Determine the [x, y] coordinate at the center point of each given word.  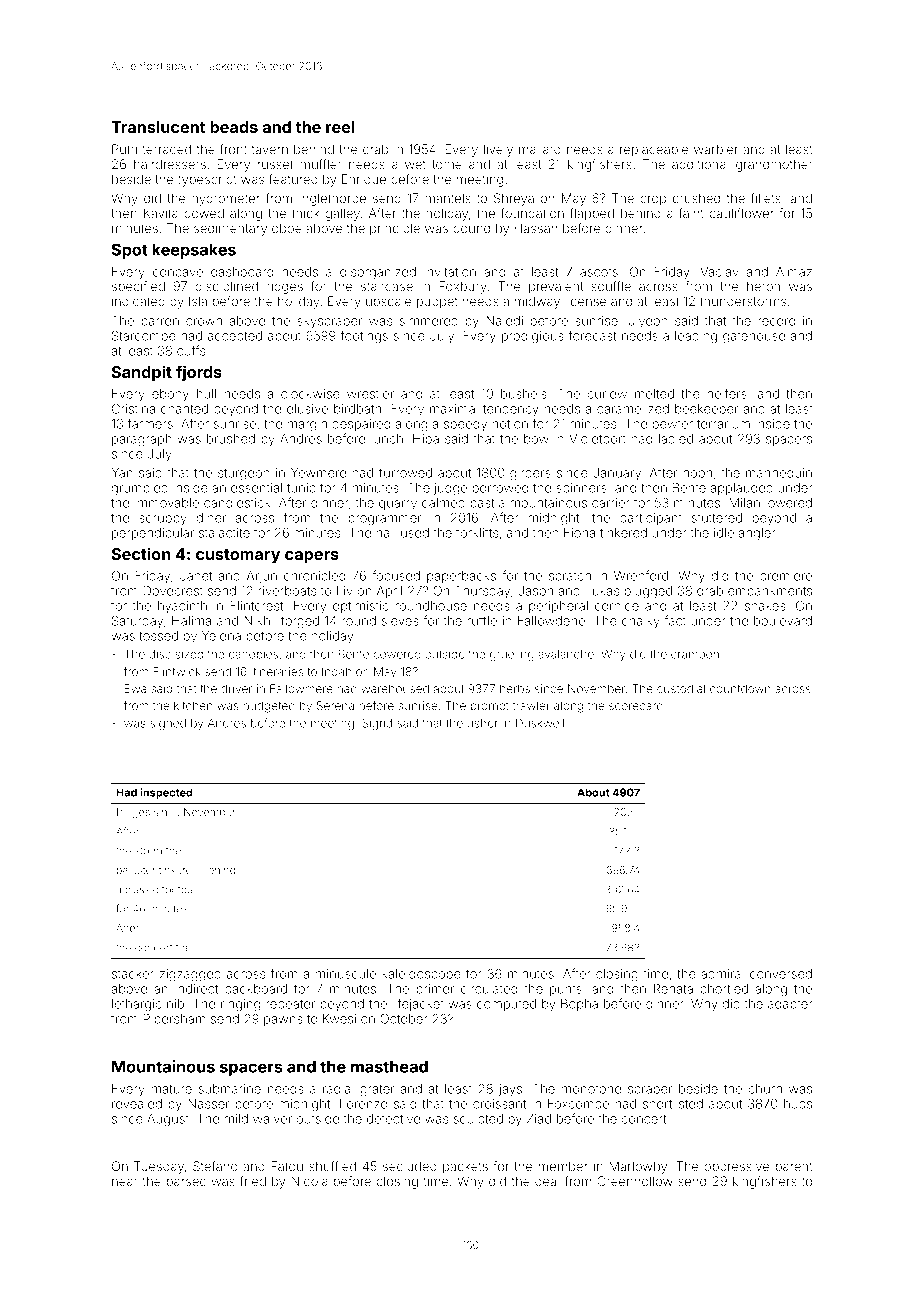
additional [700, 164]
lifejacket [418, 1004]
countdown [740, 688]
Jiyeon [648, 322]
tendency [511, 410]
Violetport [597, 440]
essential [256, 488]
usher [483, 723]
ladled [676, 439]
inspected [166, 793]
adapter [790, 1005]
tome [447, 164]
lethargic [136, 1005]
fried [253, 1181]
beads [234, 127]
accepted [235, 337]
